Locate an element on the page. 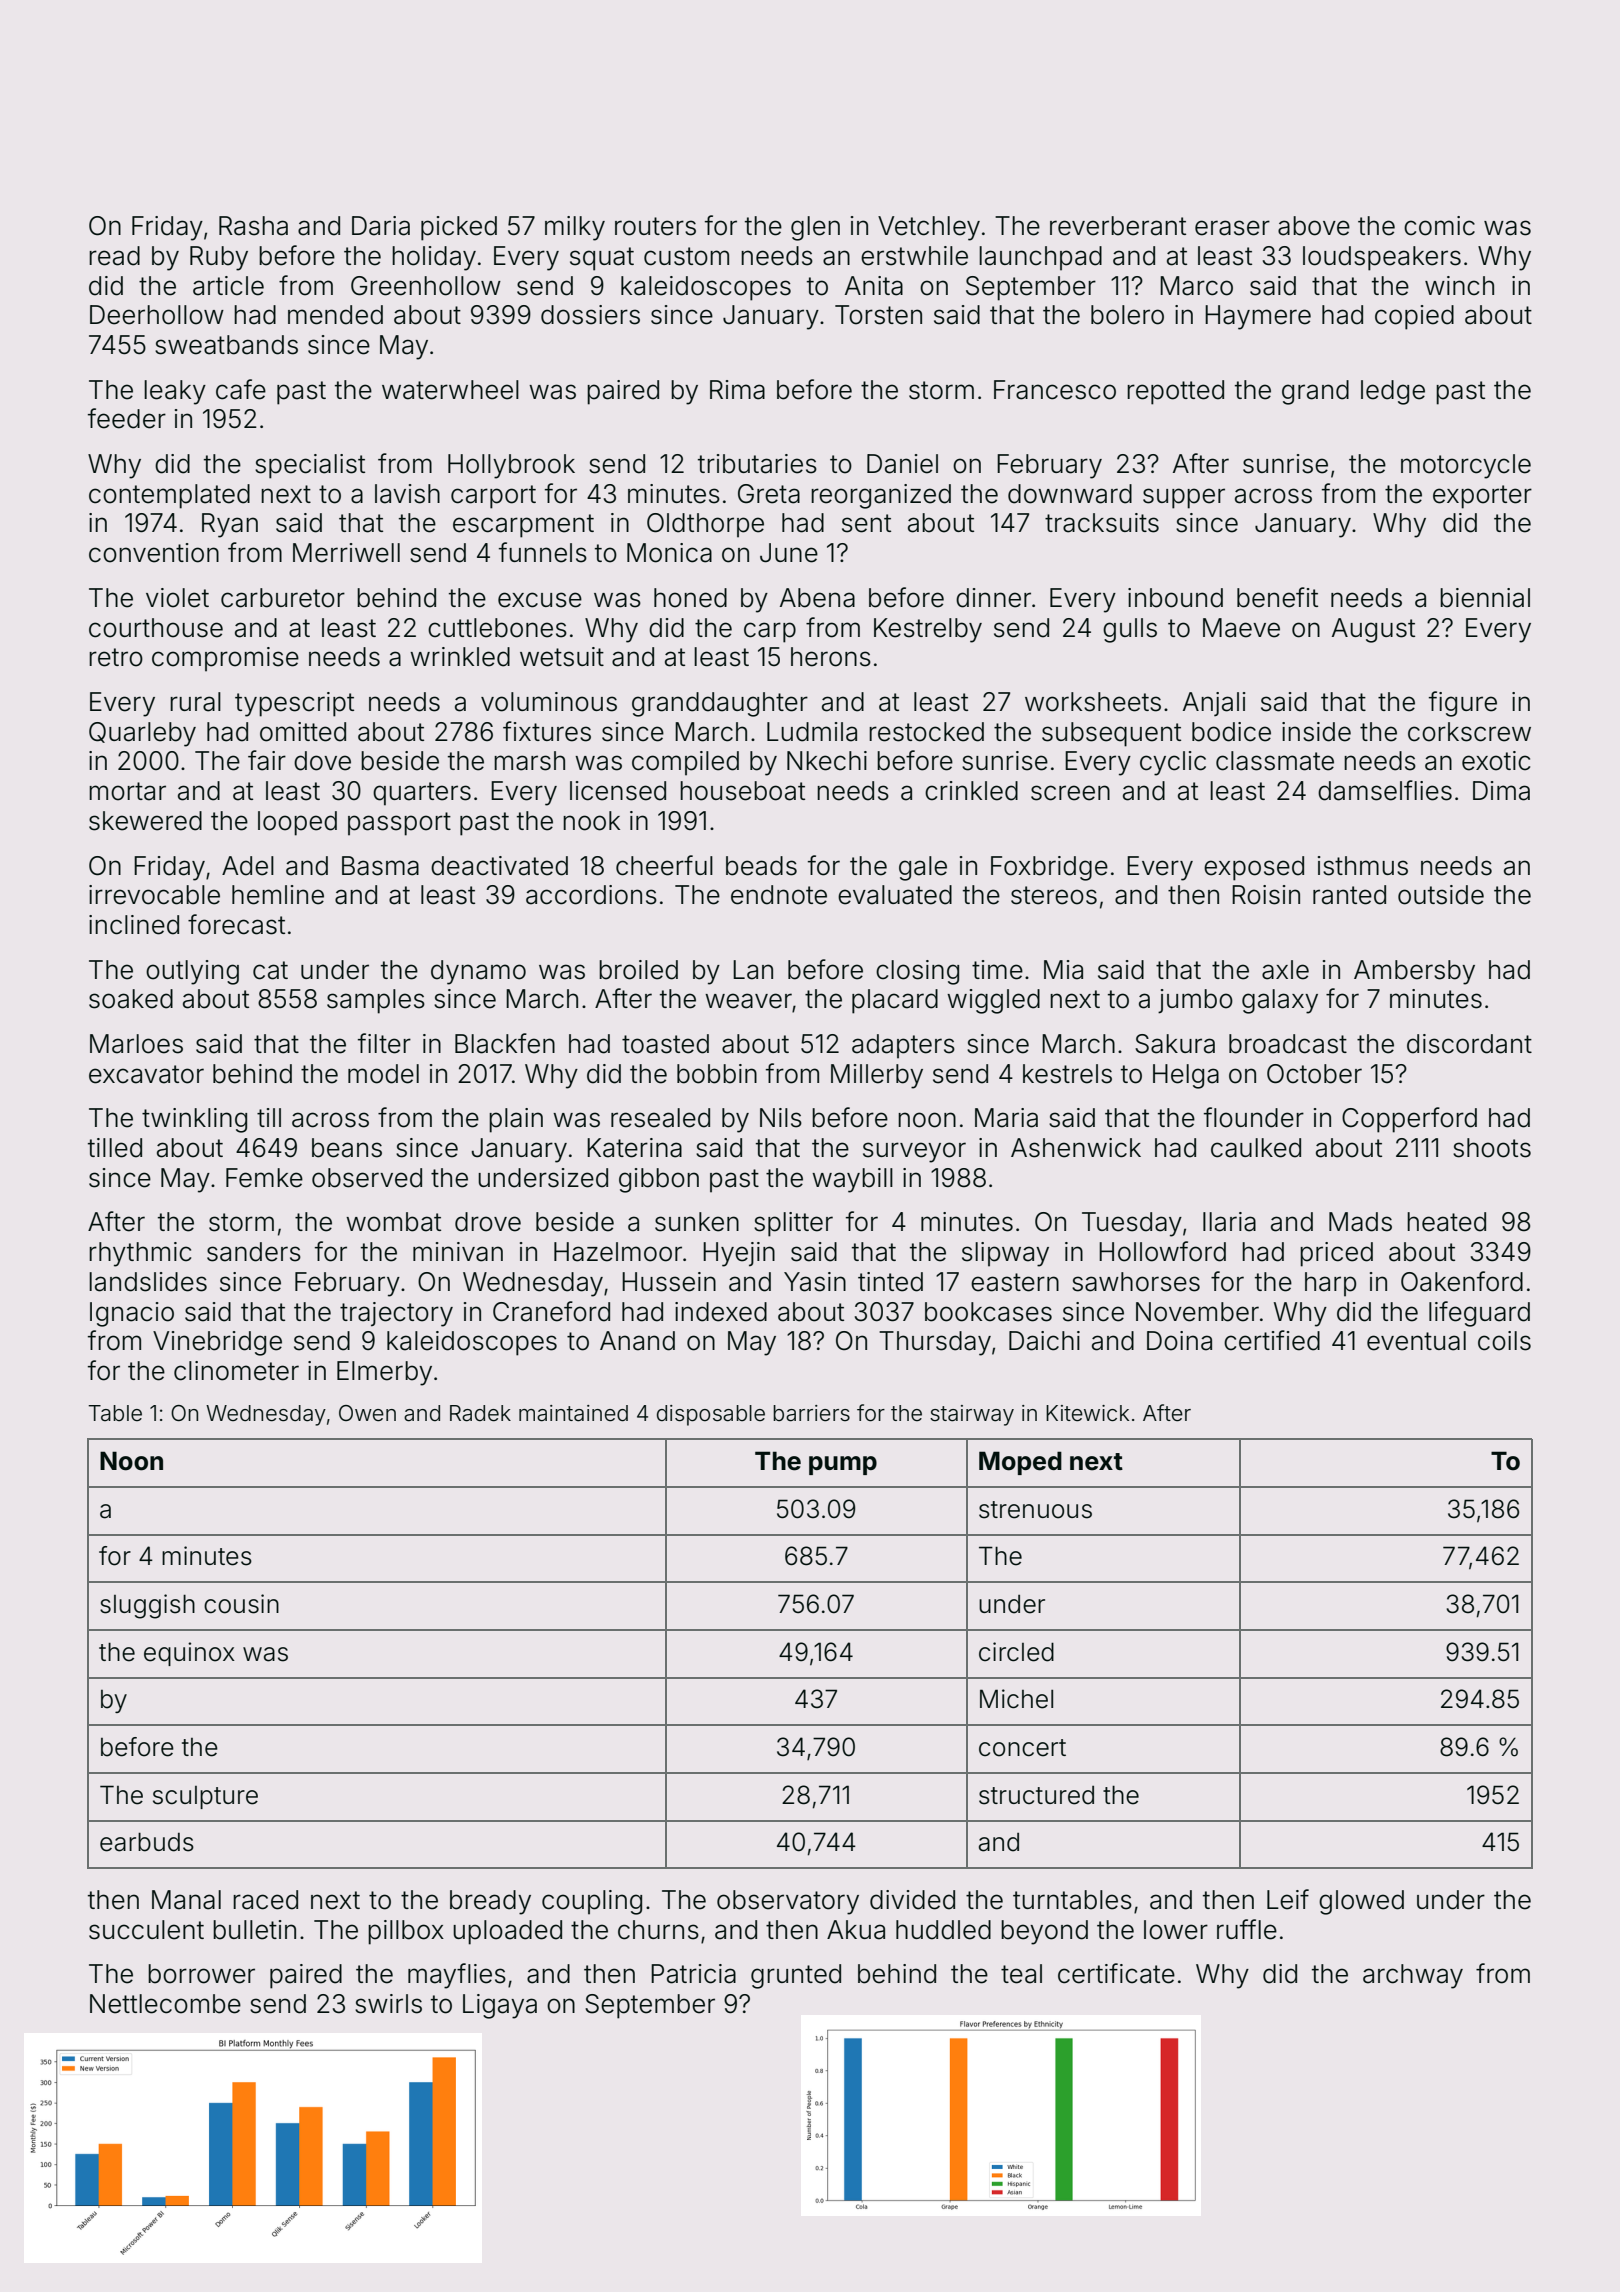 This image has width=1620, height=2292. convention is located at coordinates (154, 553).
